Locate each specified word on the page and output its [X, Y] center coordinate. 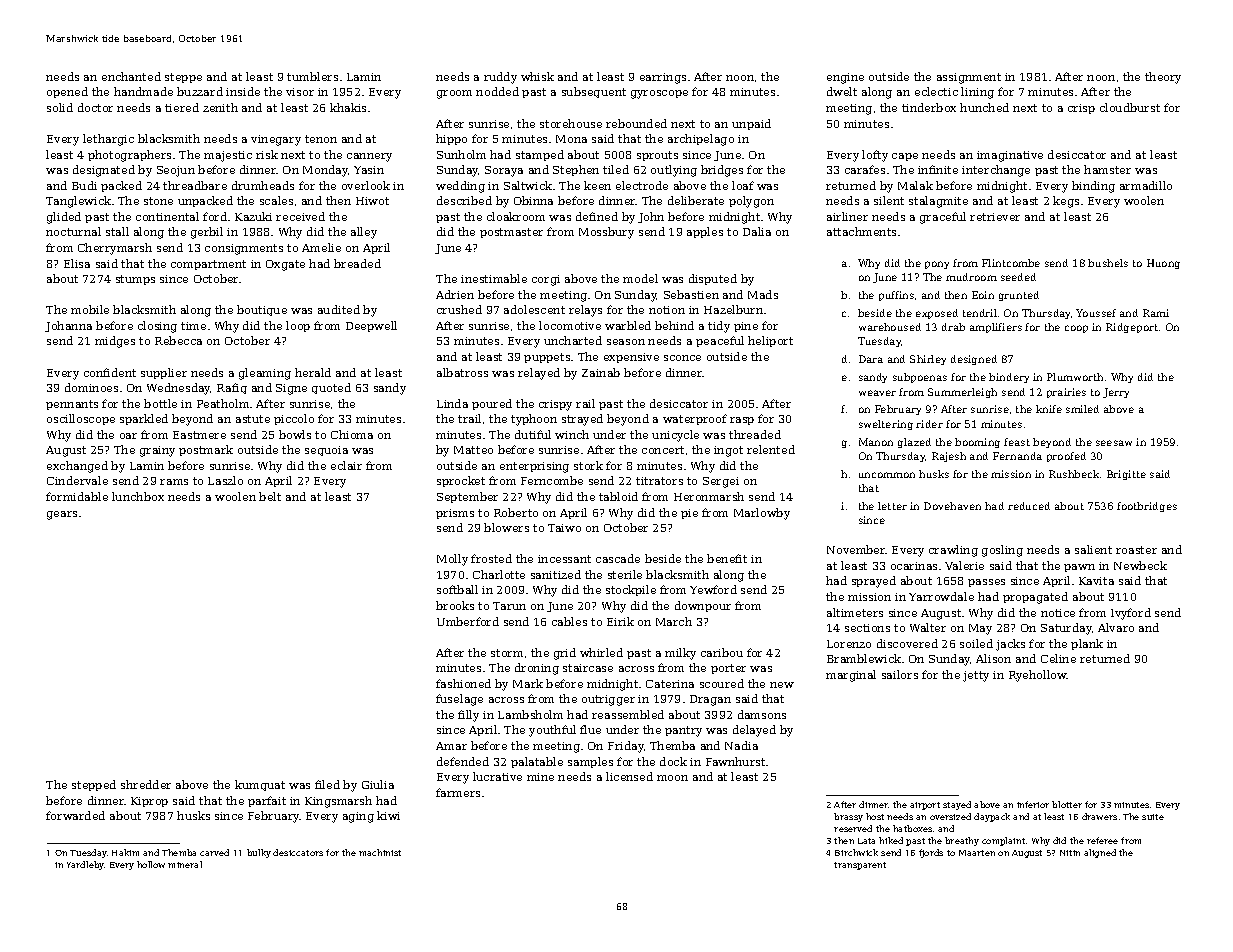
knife [1049, 409]
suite [1153, 817]
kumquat [260, 785]
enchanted [131, 76]
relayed [539, 374]
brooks [455, 605]
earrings [663, 78]
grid [565, 654]
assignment [969, 78]
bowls [295, 434]
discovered [907, 643]
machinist [380, 852]
